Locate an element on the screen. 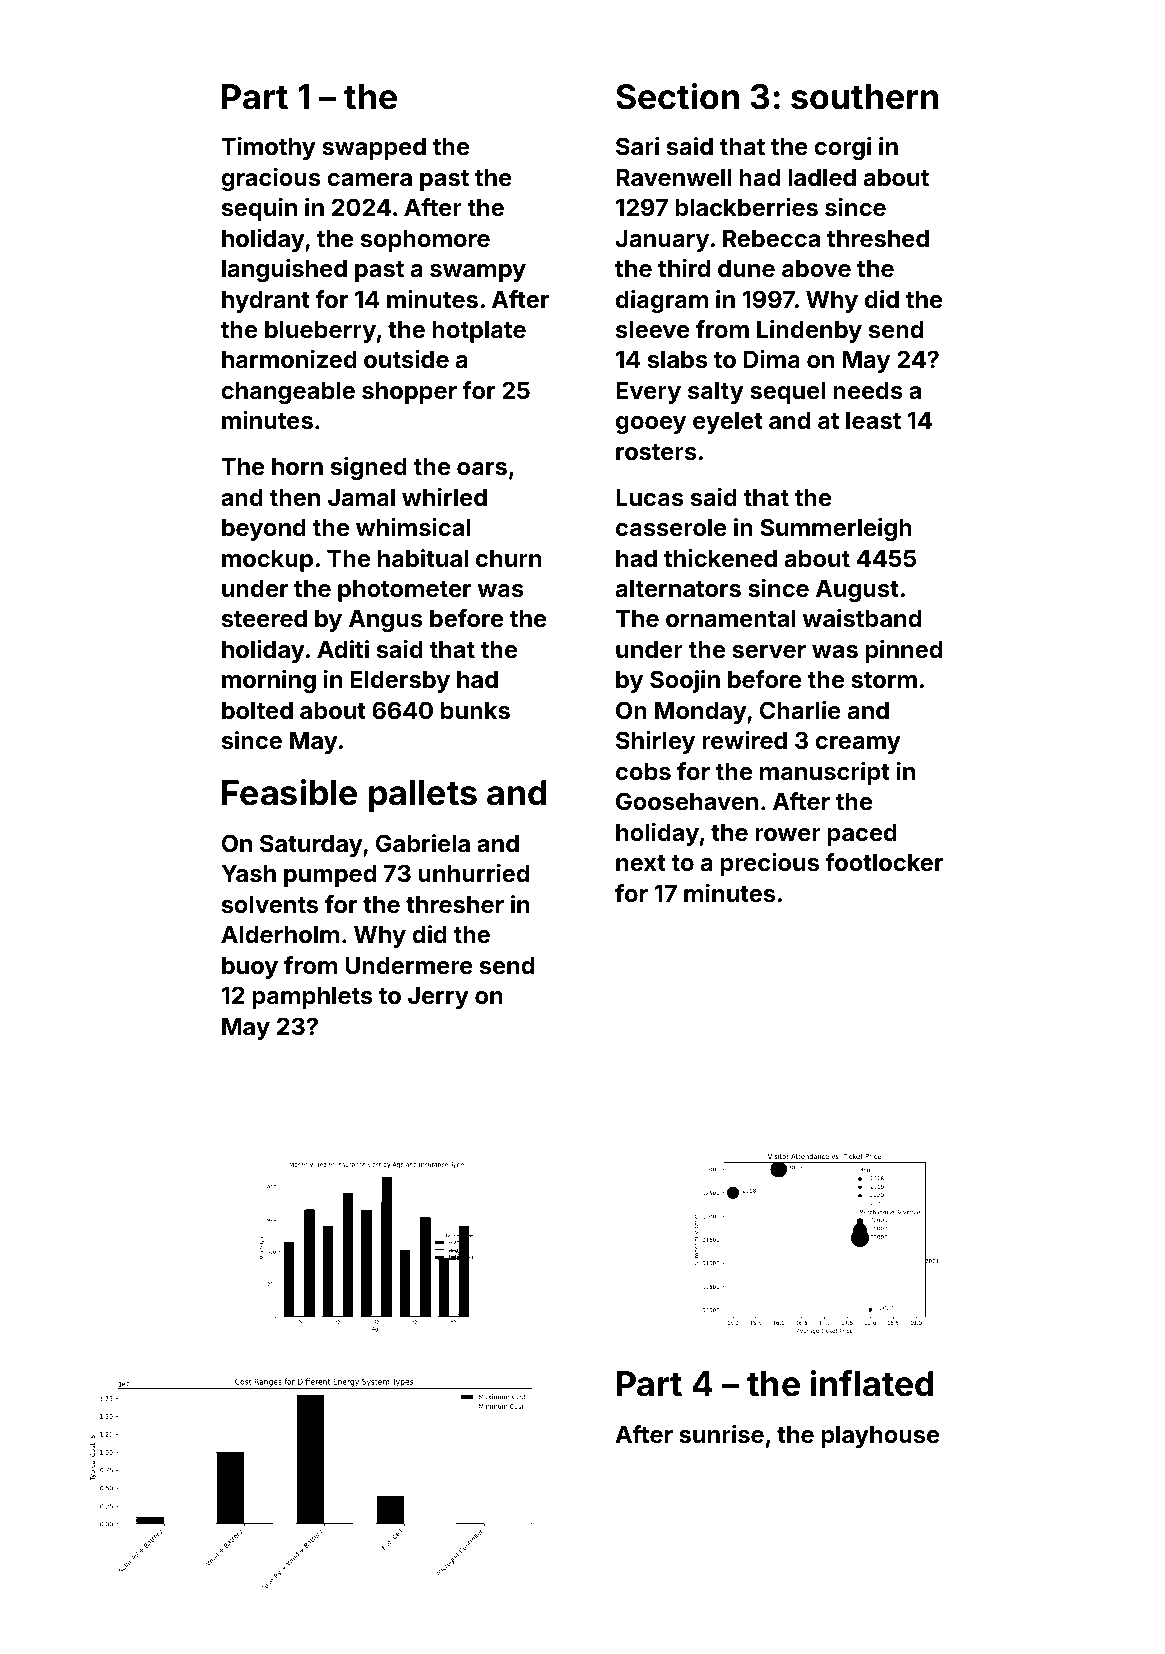  mockup is located at coordinates (267, 561).
